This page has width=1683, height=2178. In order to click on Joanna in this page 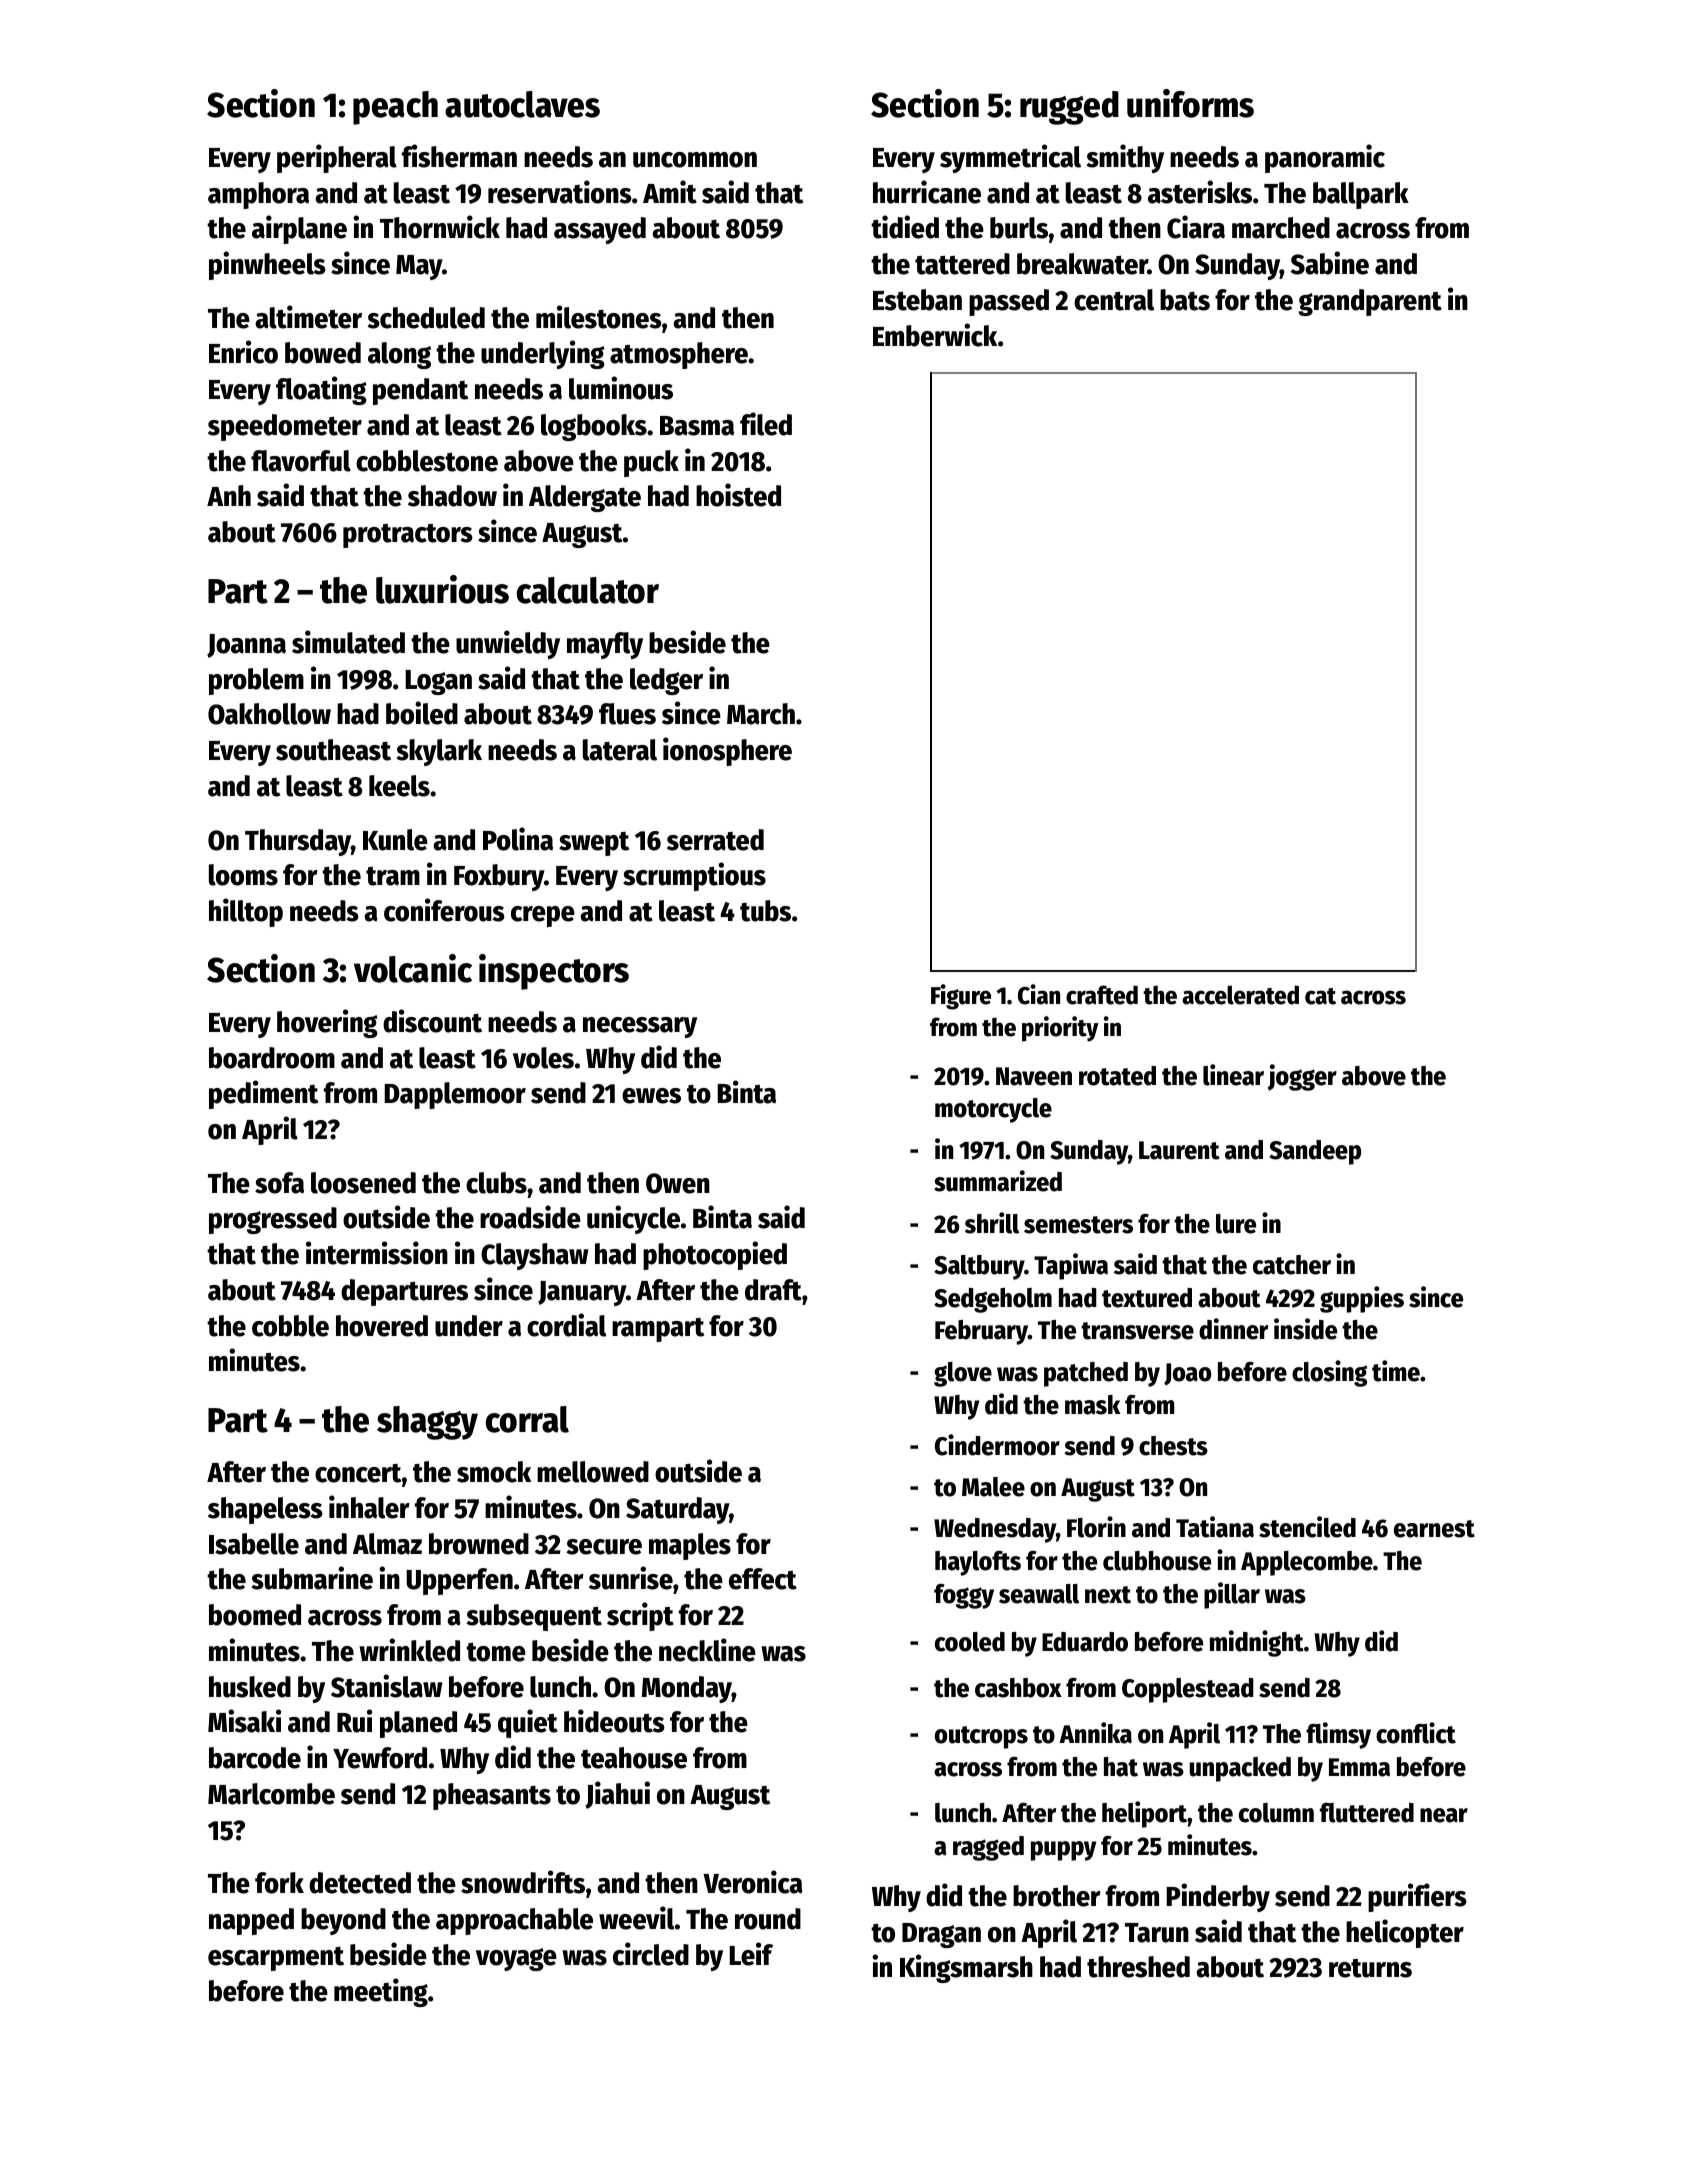, I will do `click(246, 646)`.
